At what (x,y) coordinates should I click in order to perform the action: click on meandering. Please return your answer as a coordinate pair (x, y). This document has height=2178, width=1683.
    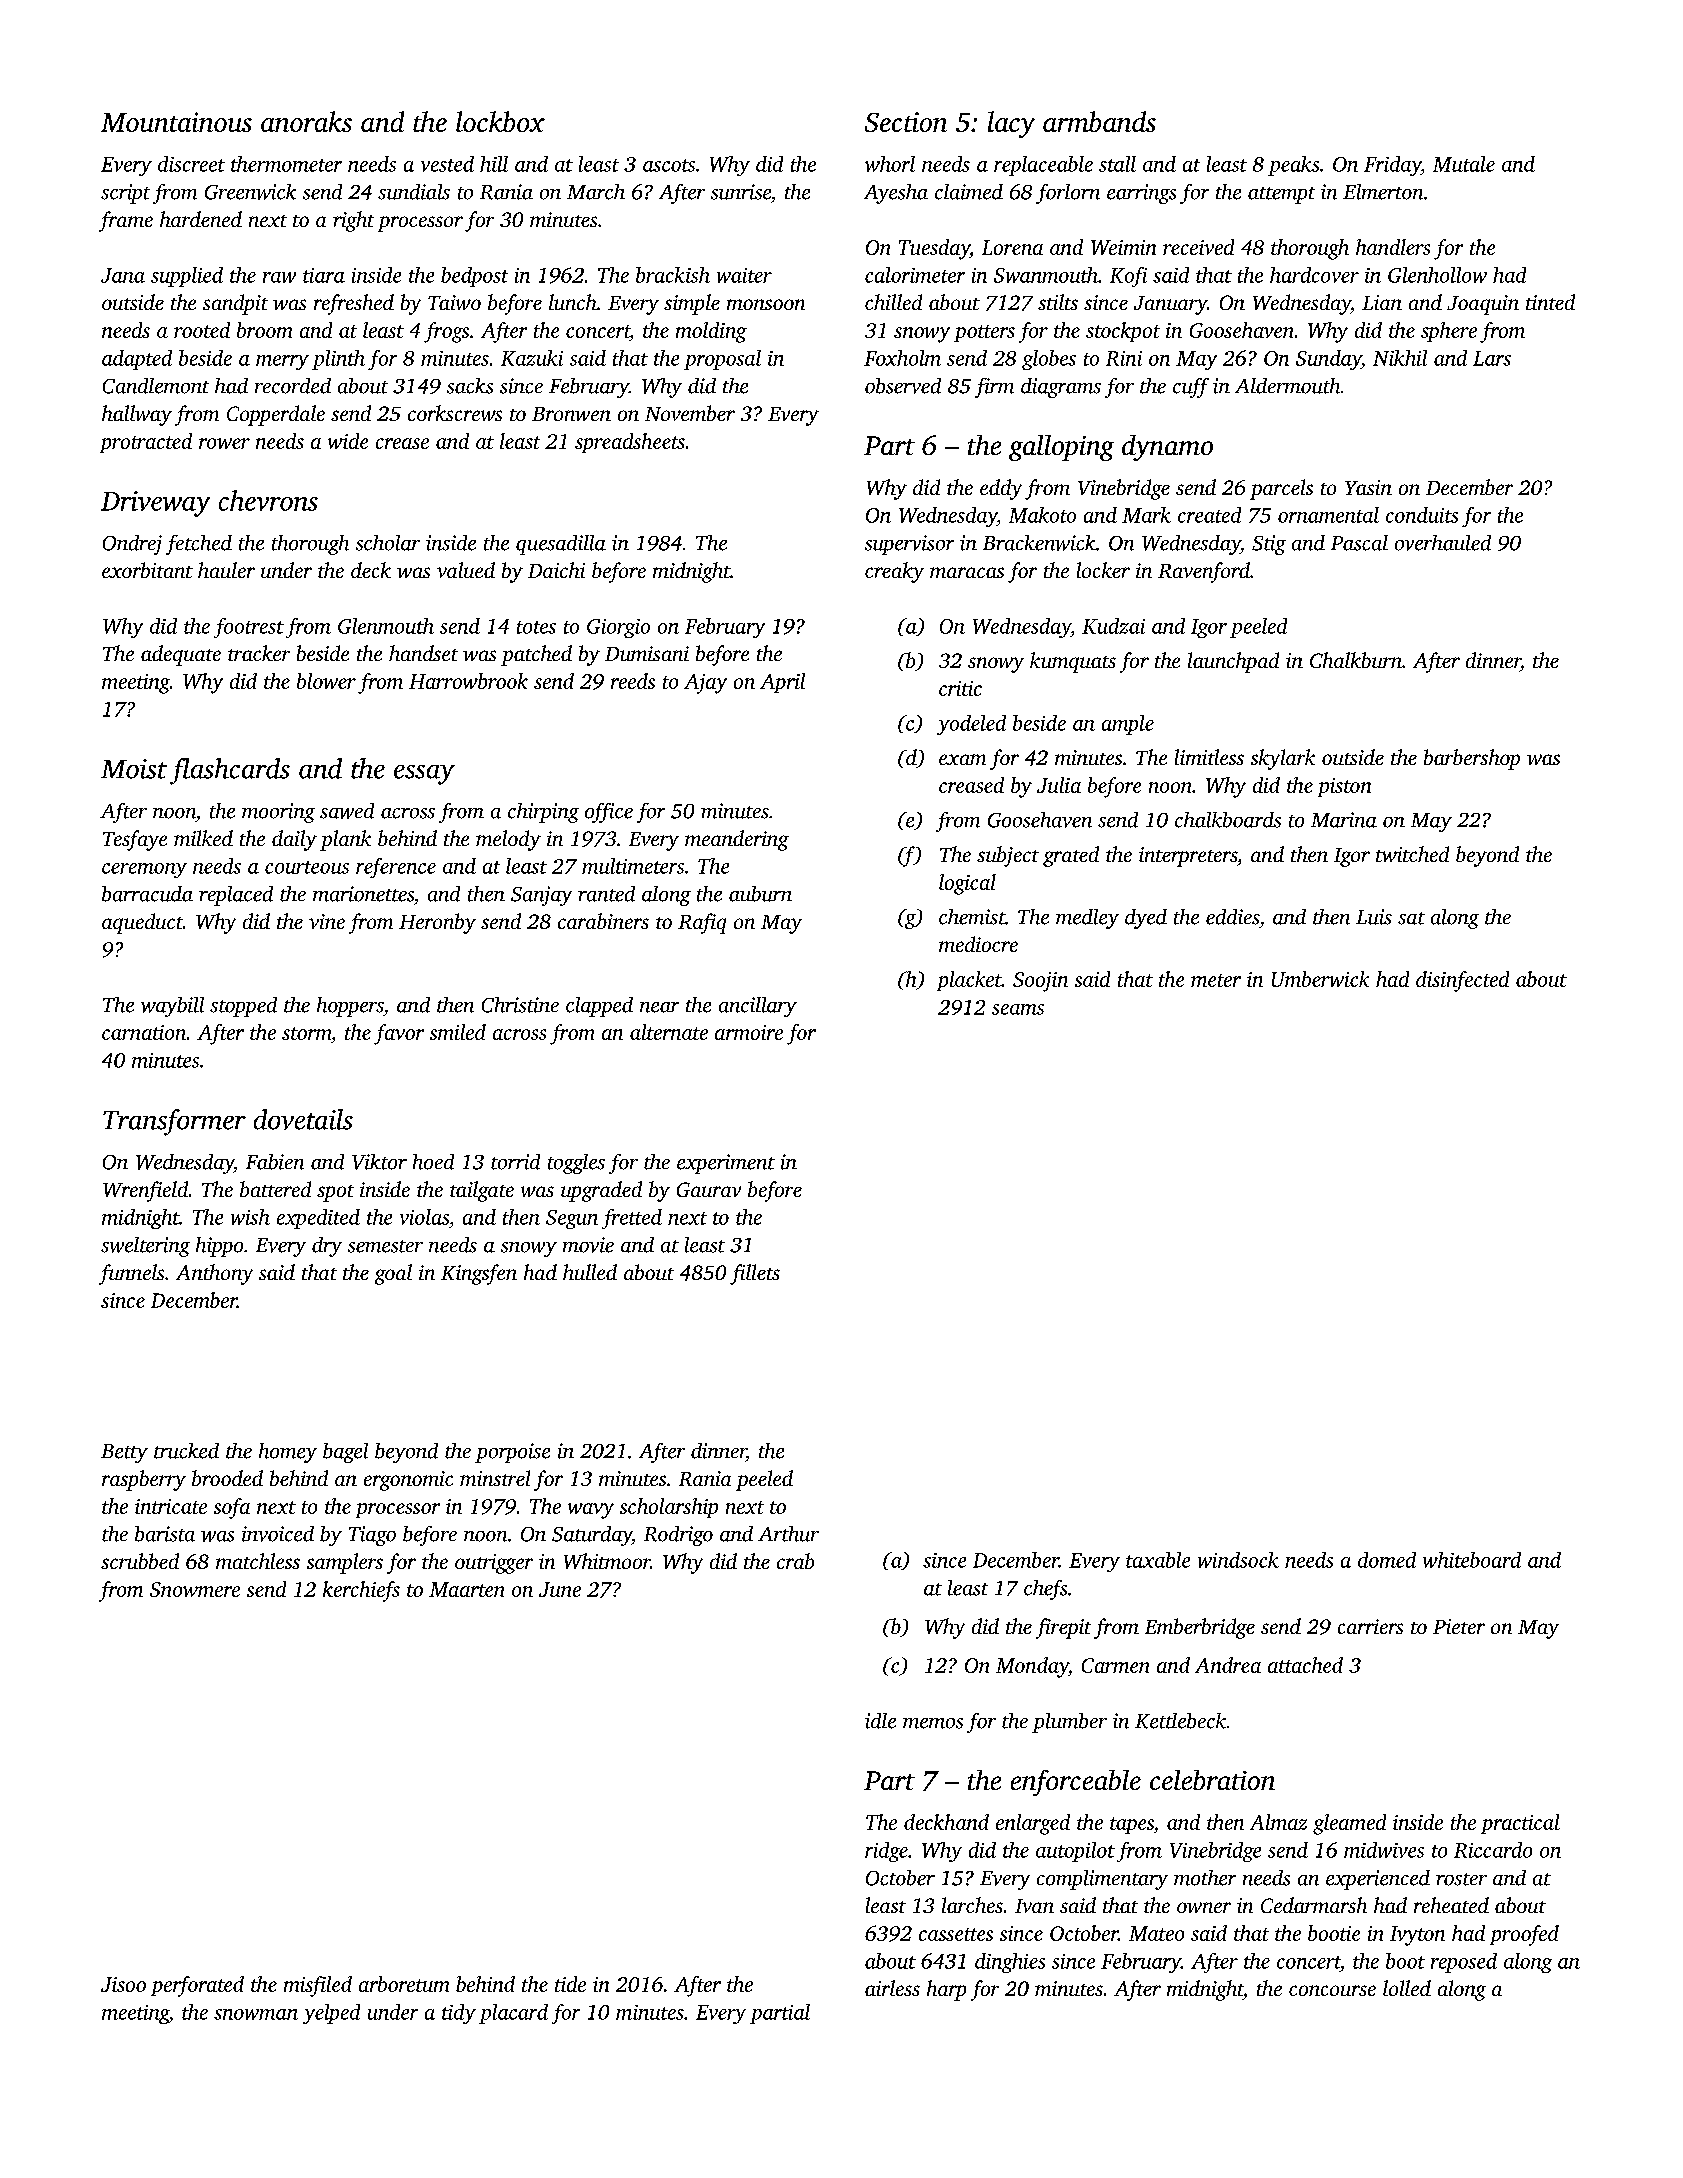
    Looking at the image, I should click on (737, 840).
